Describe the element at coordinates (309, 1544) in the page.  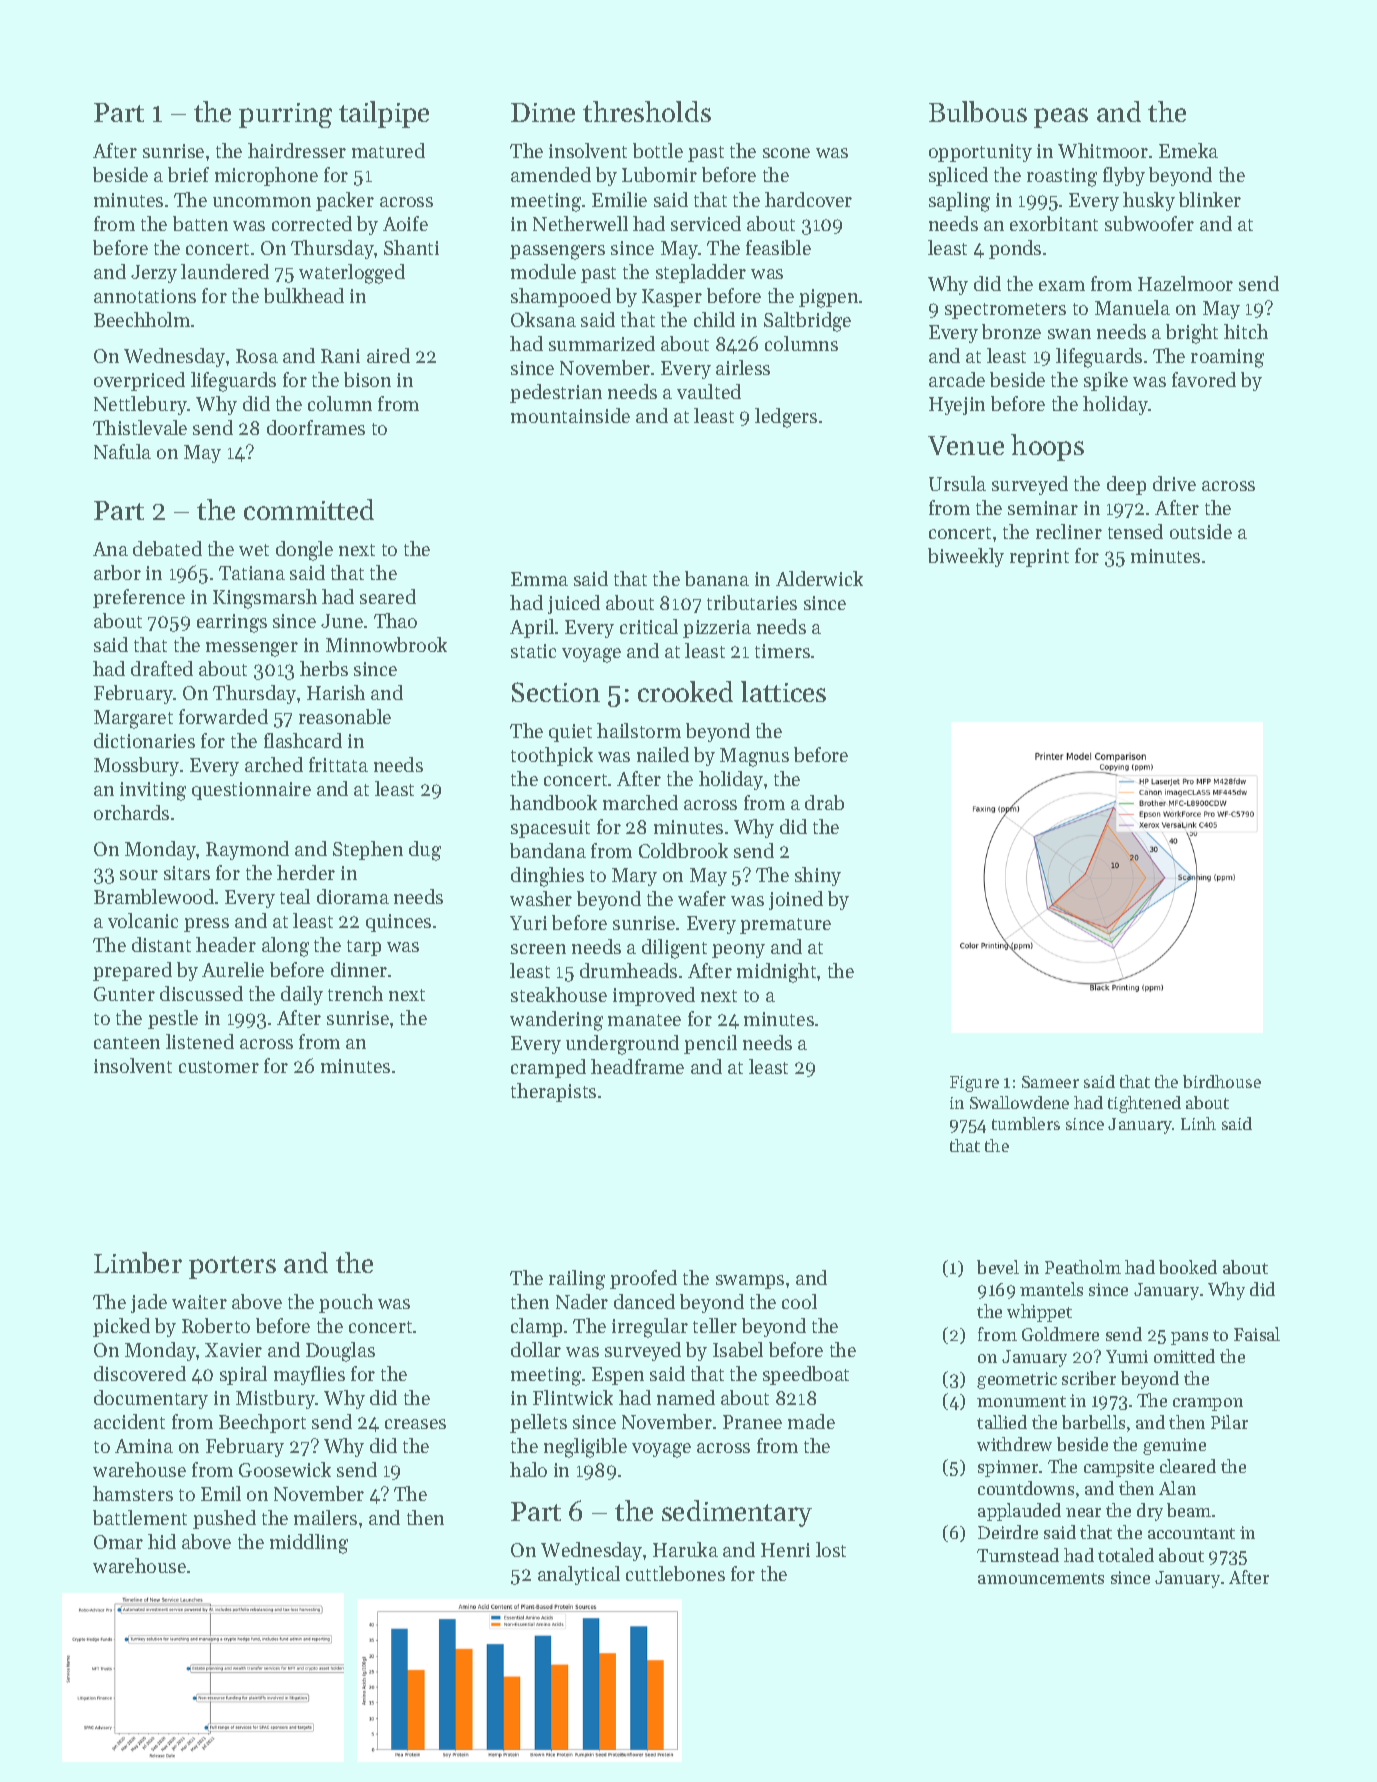
I see `middling` at that location.
